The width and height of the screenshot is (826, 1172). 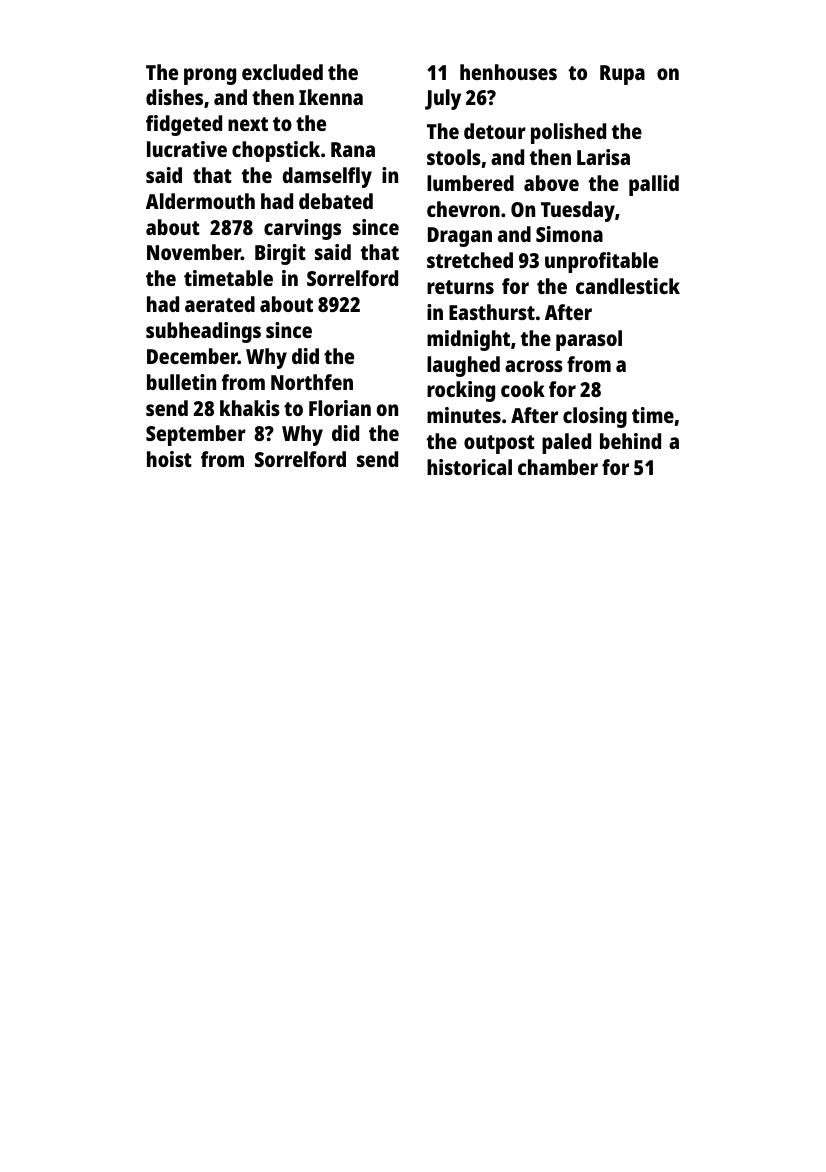 I want to click on Rupa, so click(x=622, y=75).
